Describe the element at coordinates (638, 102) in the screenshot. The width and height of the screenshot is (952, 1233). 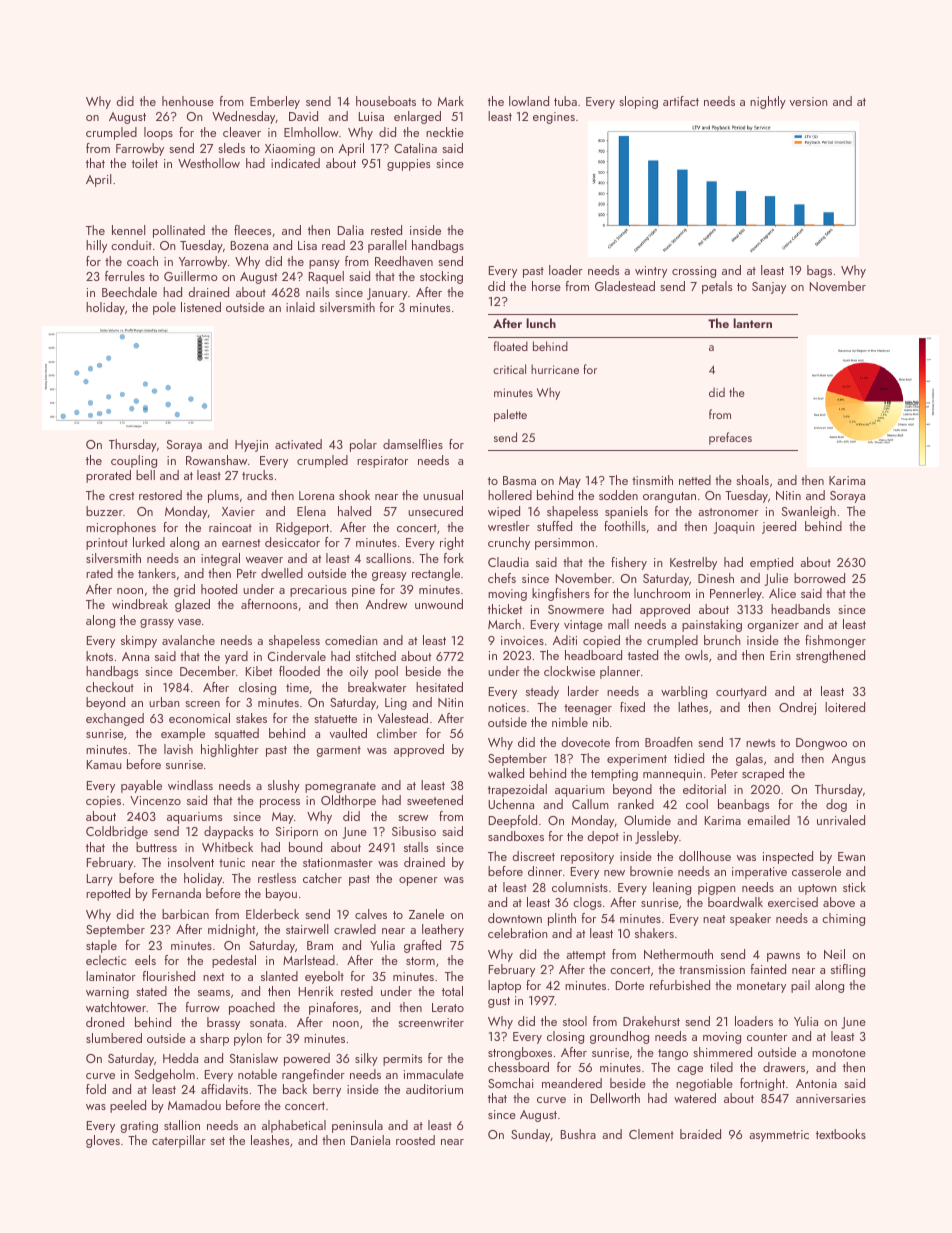
I see `sloping` at that location.
